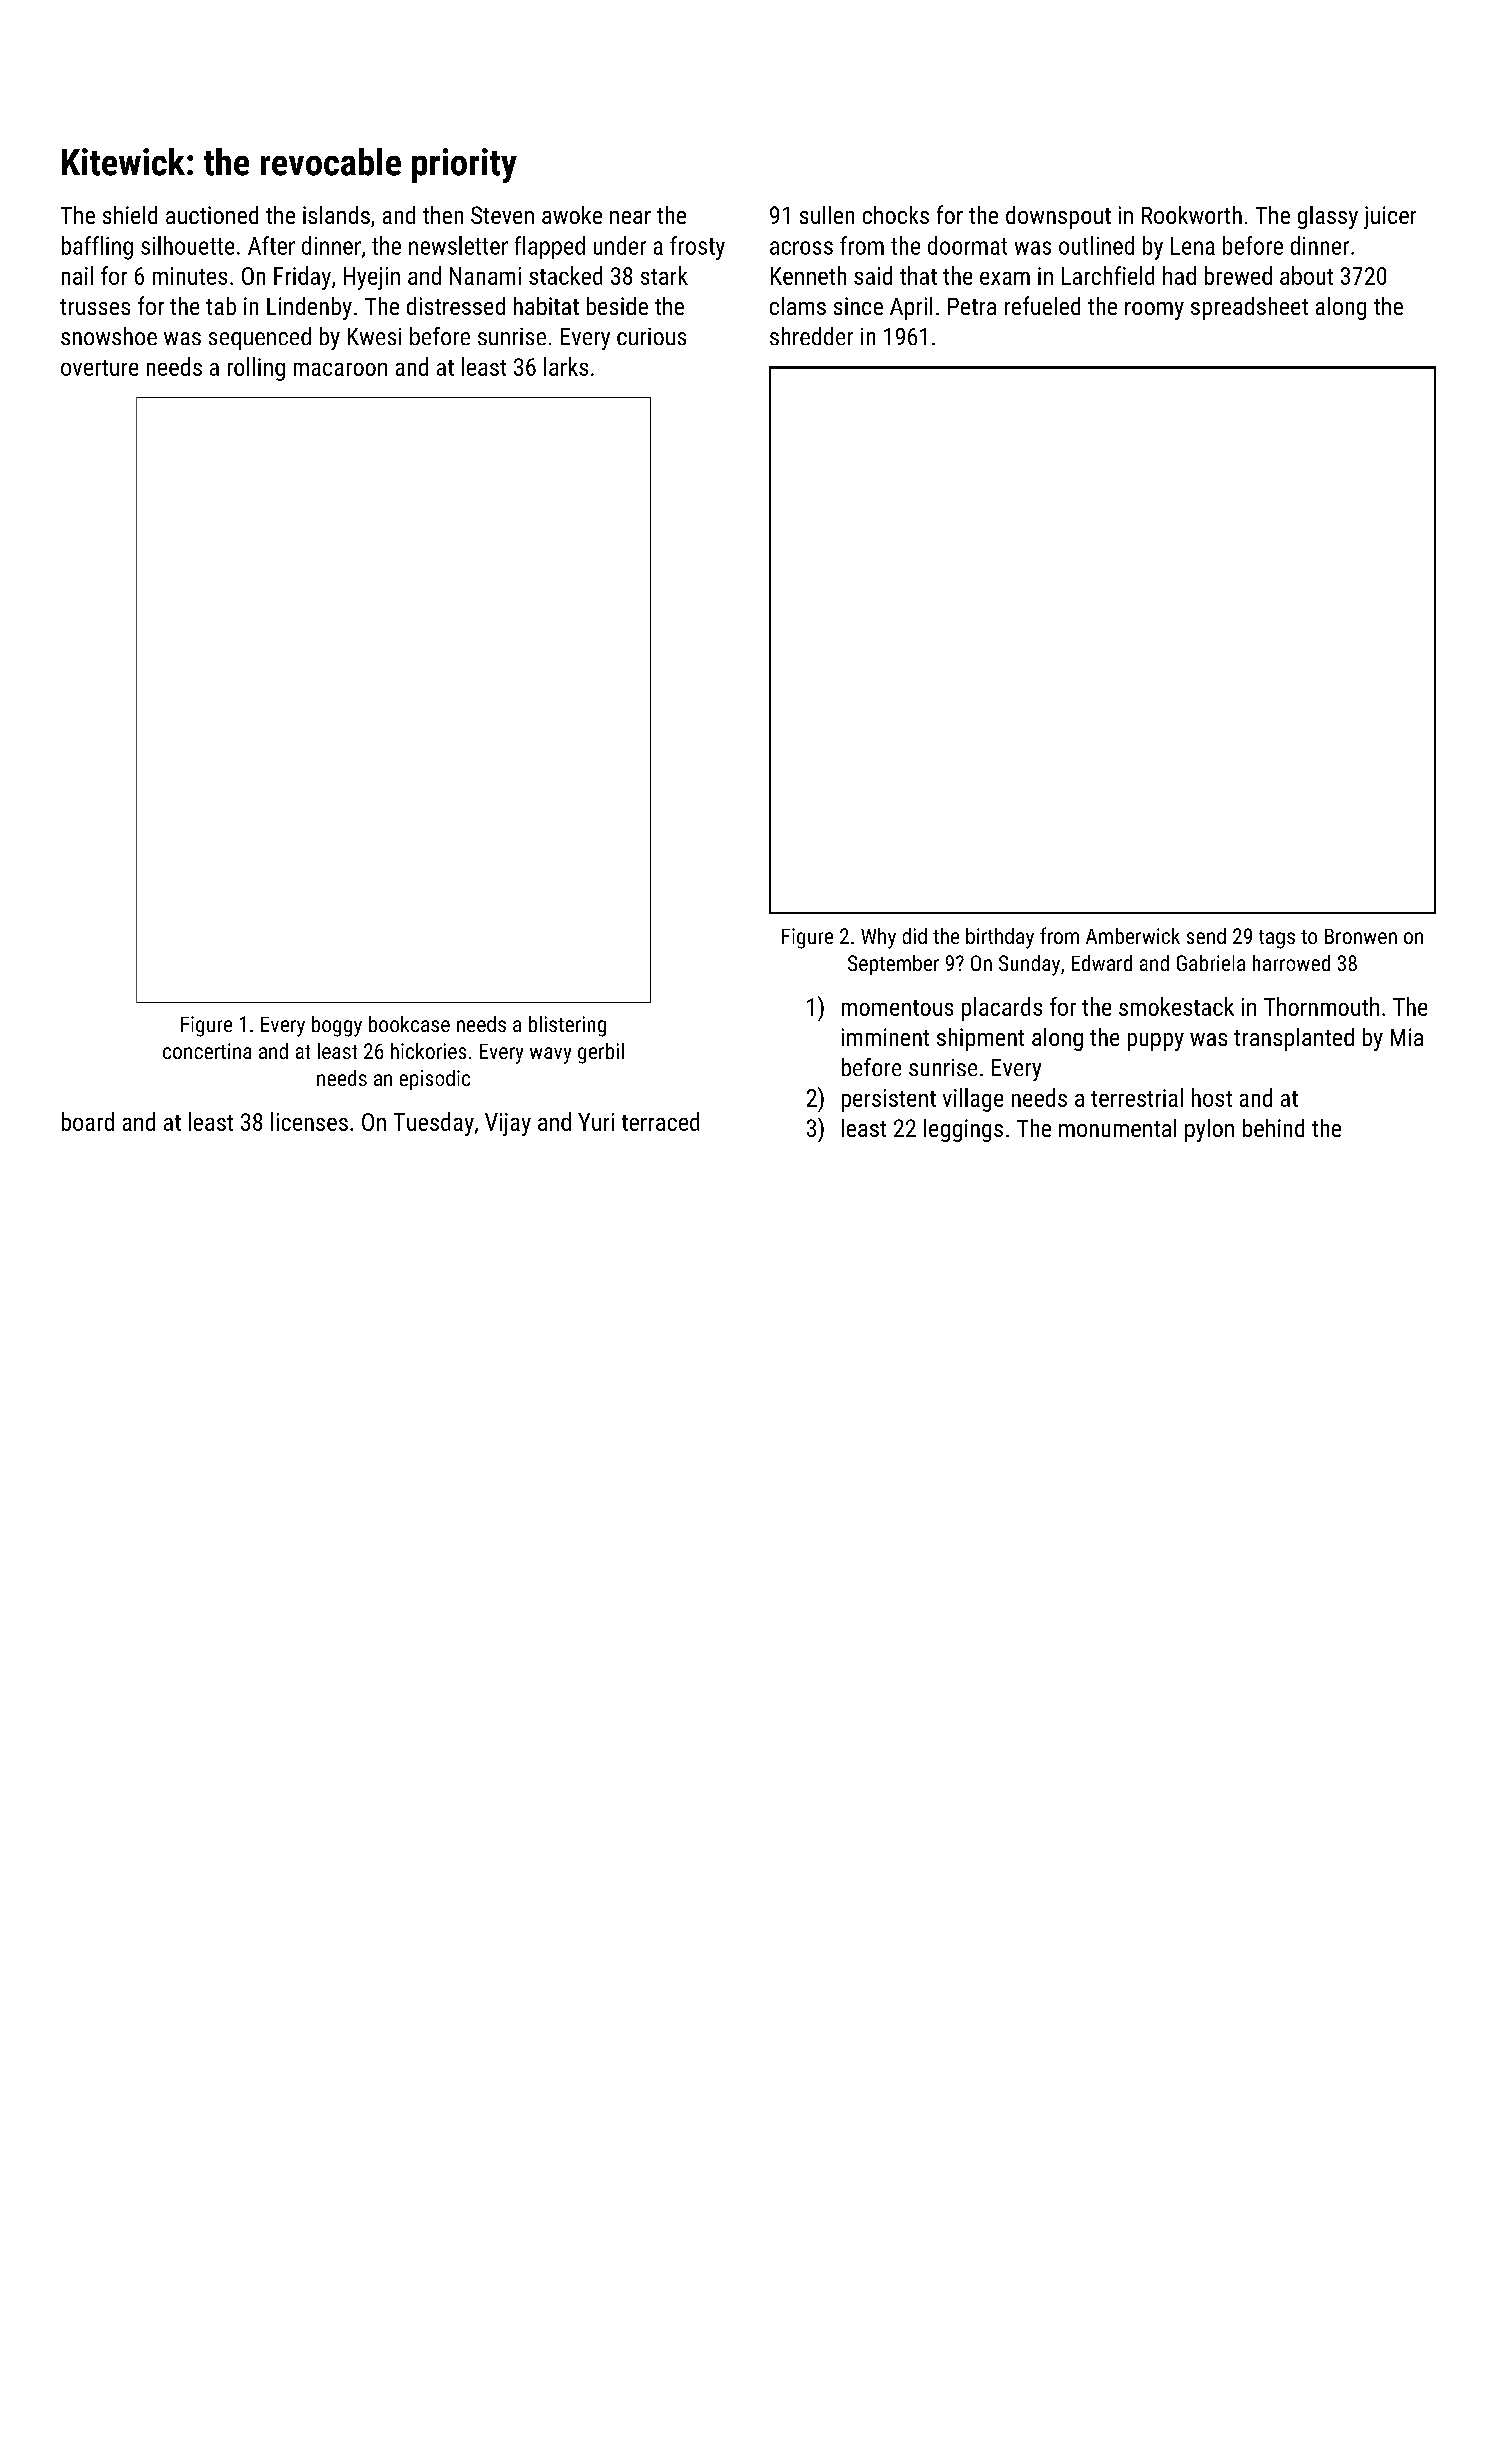 The height and width of the screenshot is (2464, 1496). I want to click on islands, so click(336, 215).
